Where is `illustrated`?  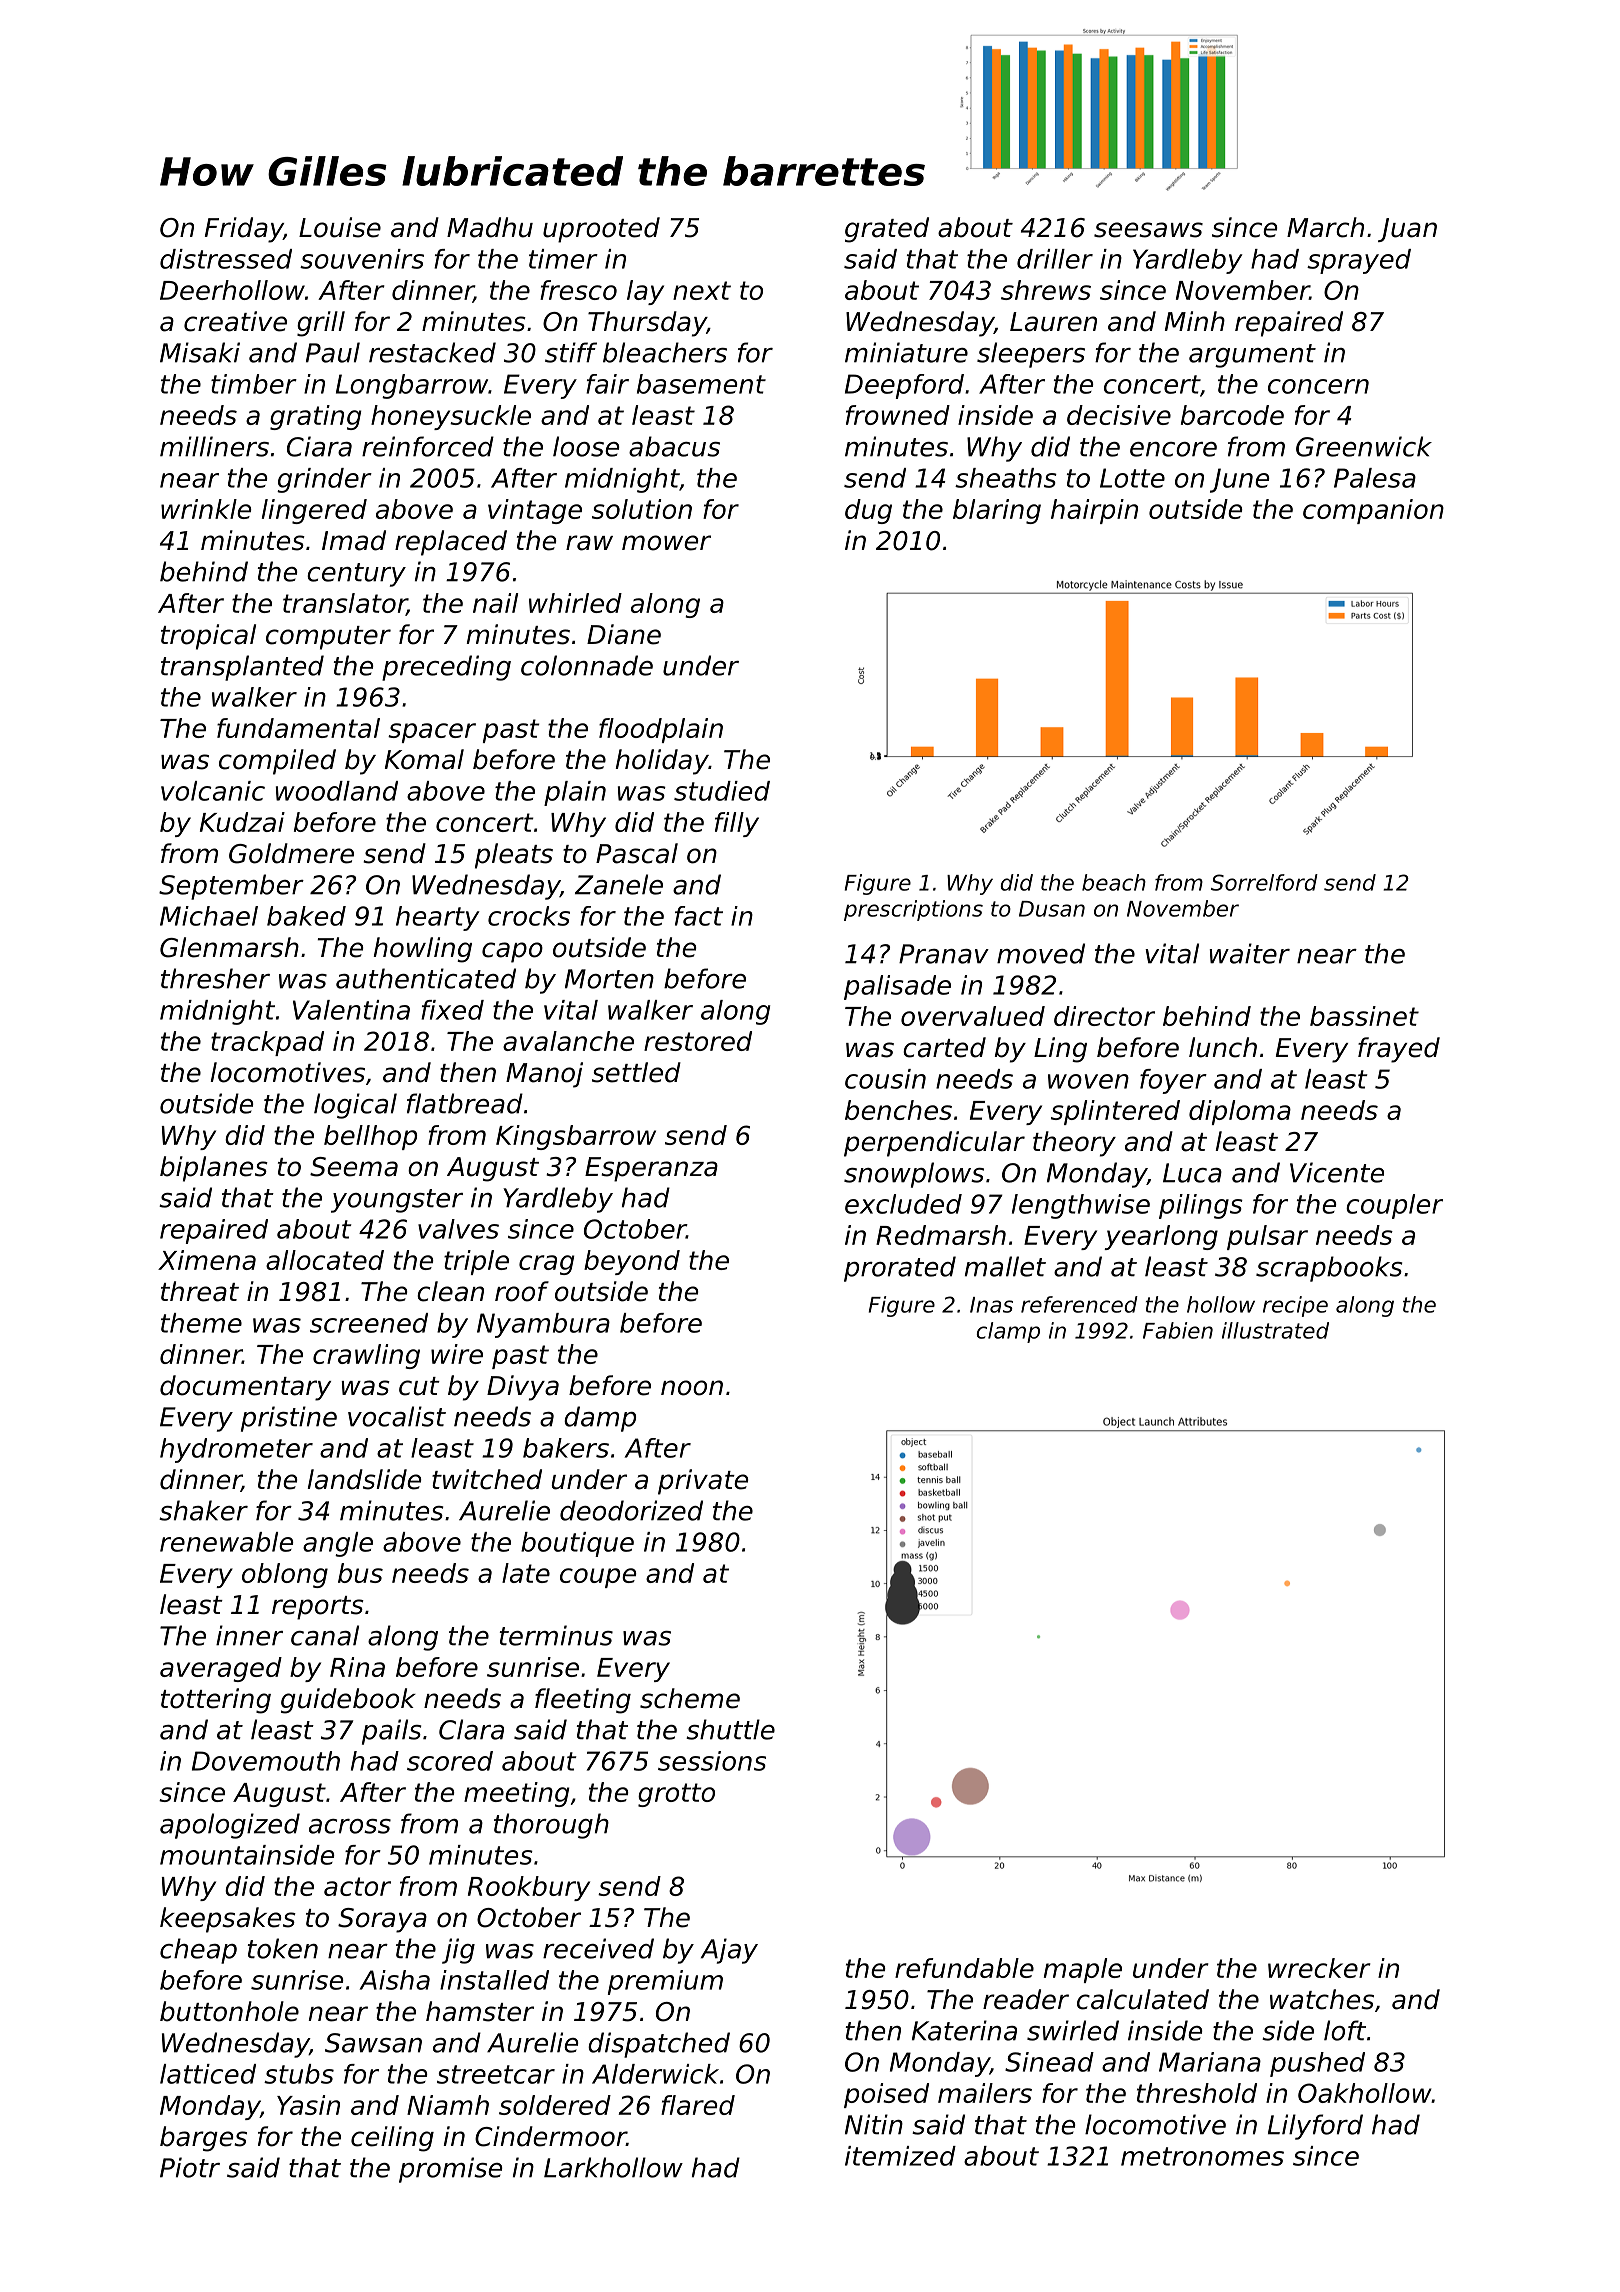
illustrated is located at coordinates (1275, 1330).
